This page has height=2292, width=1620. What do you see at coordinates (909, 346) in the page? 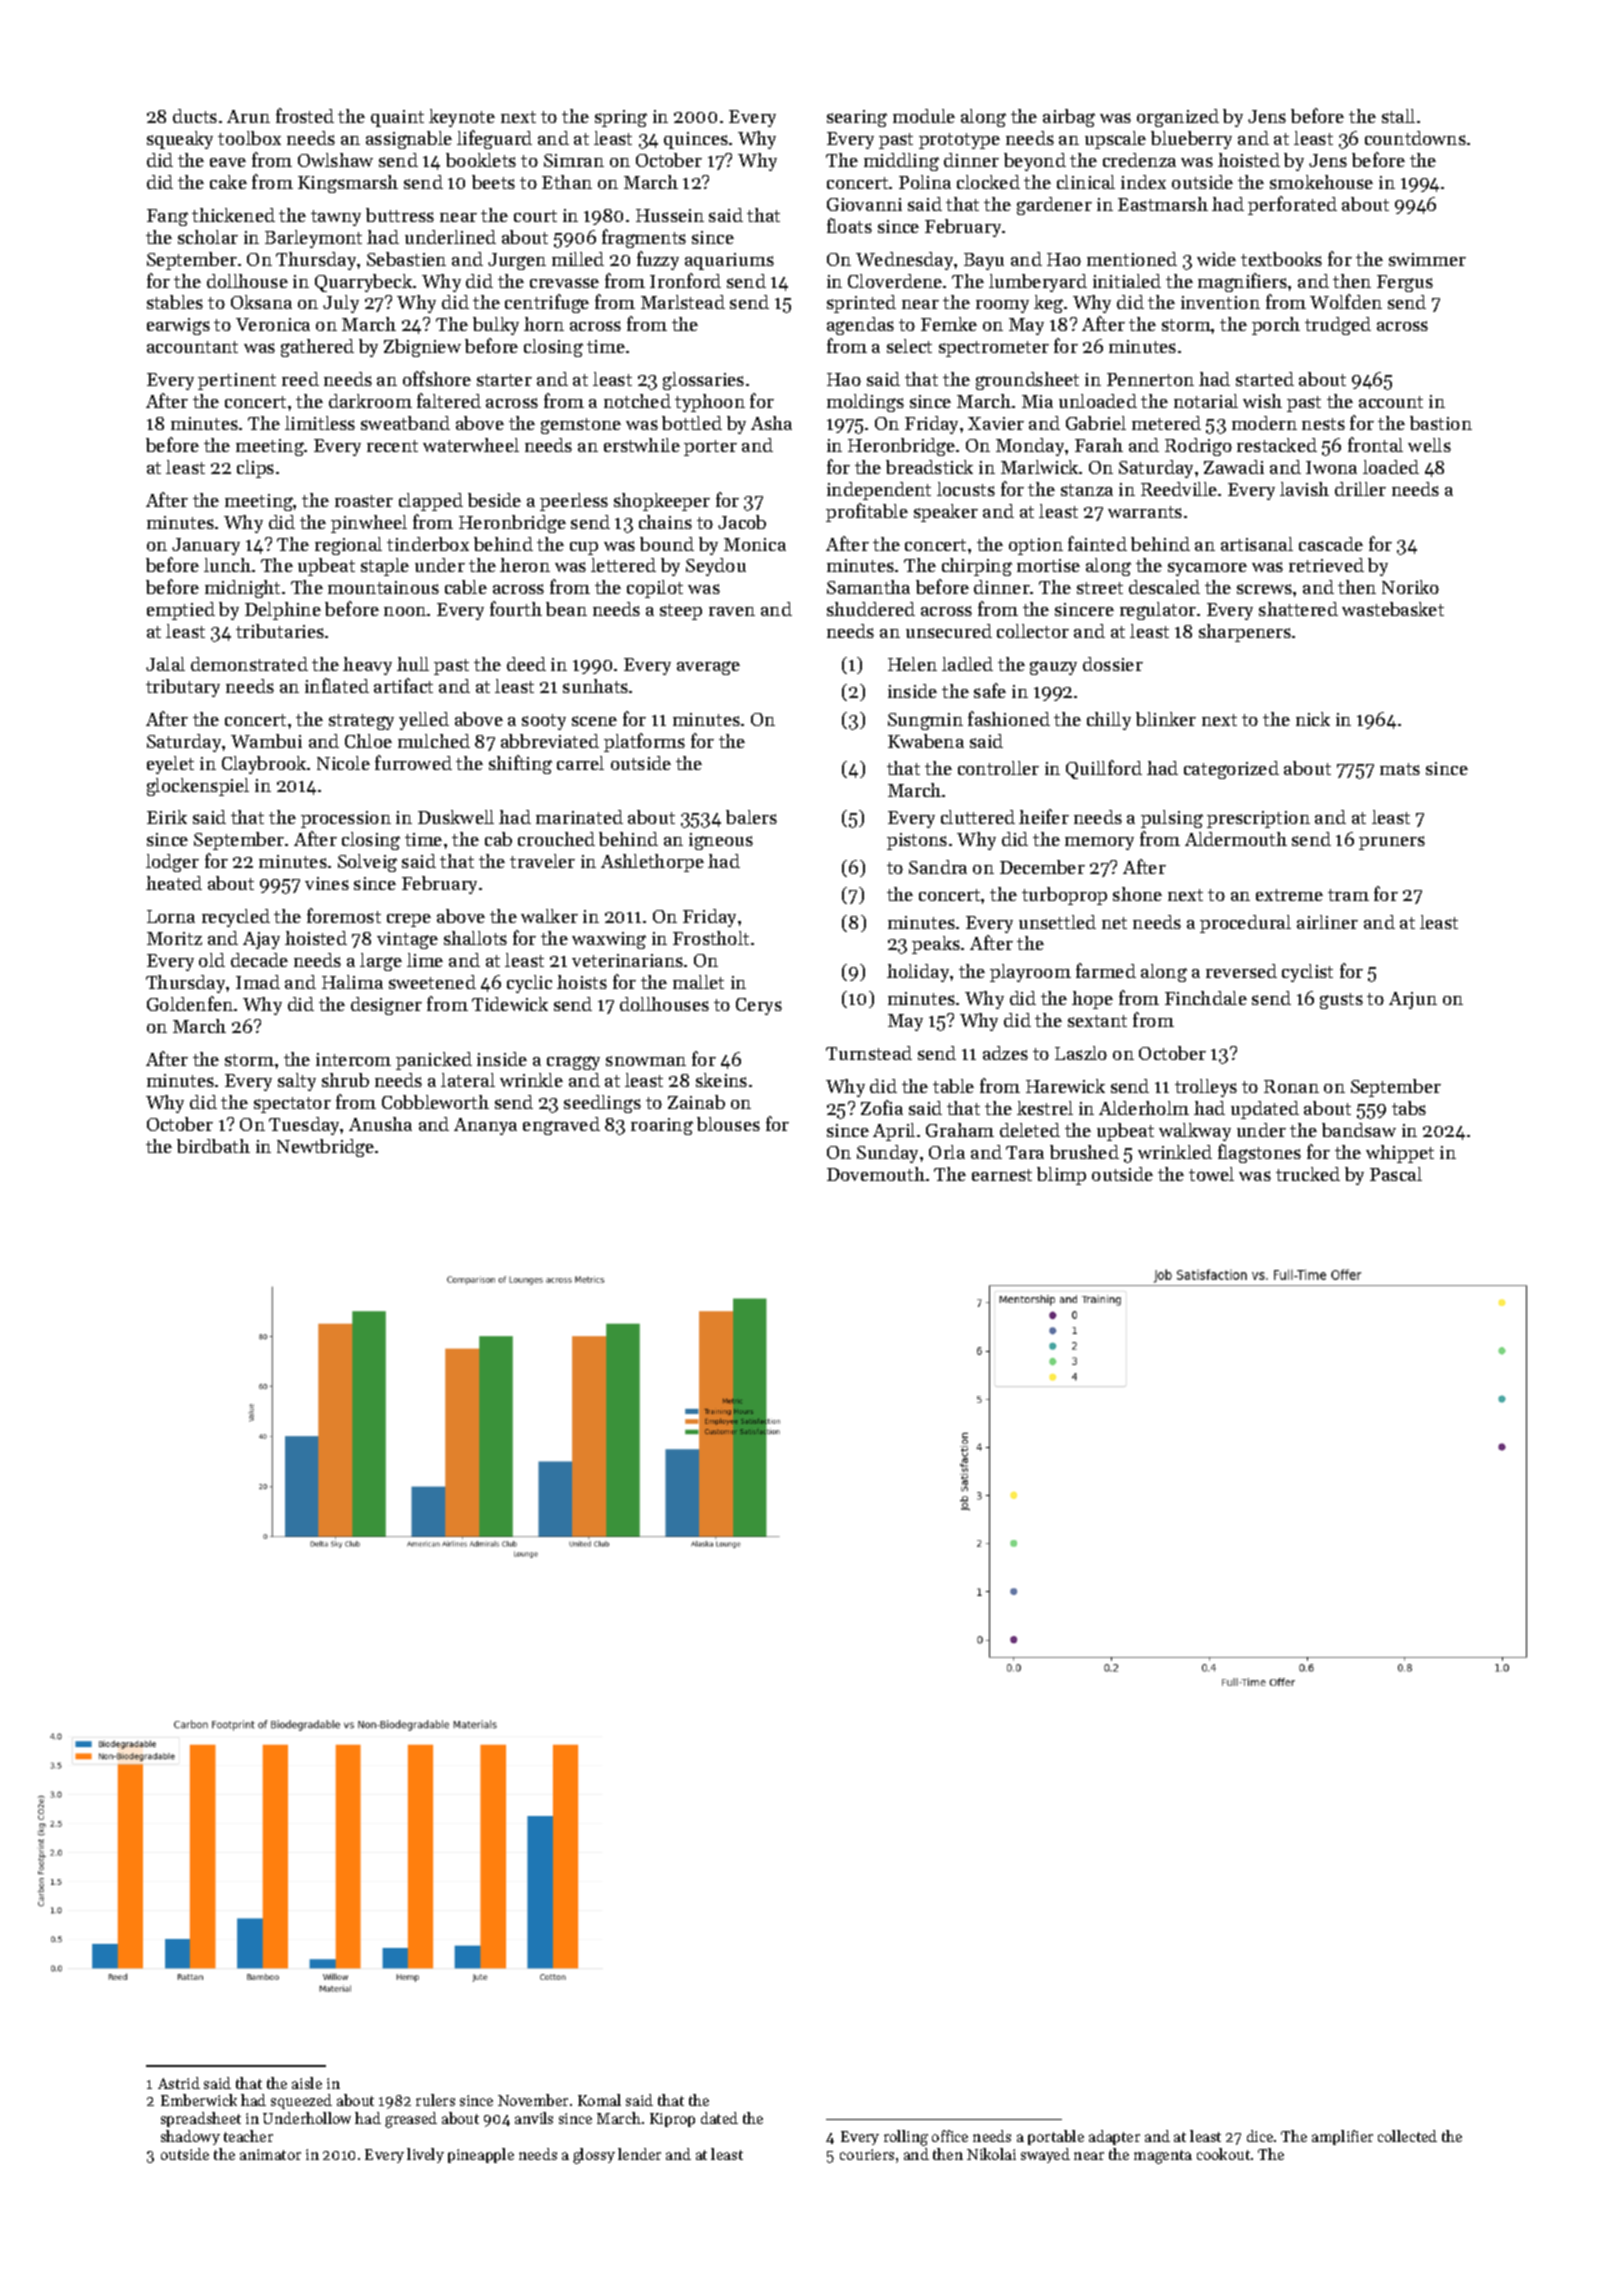
I see `select` at bounding box center [909, 346].
